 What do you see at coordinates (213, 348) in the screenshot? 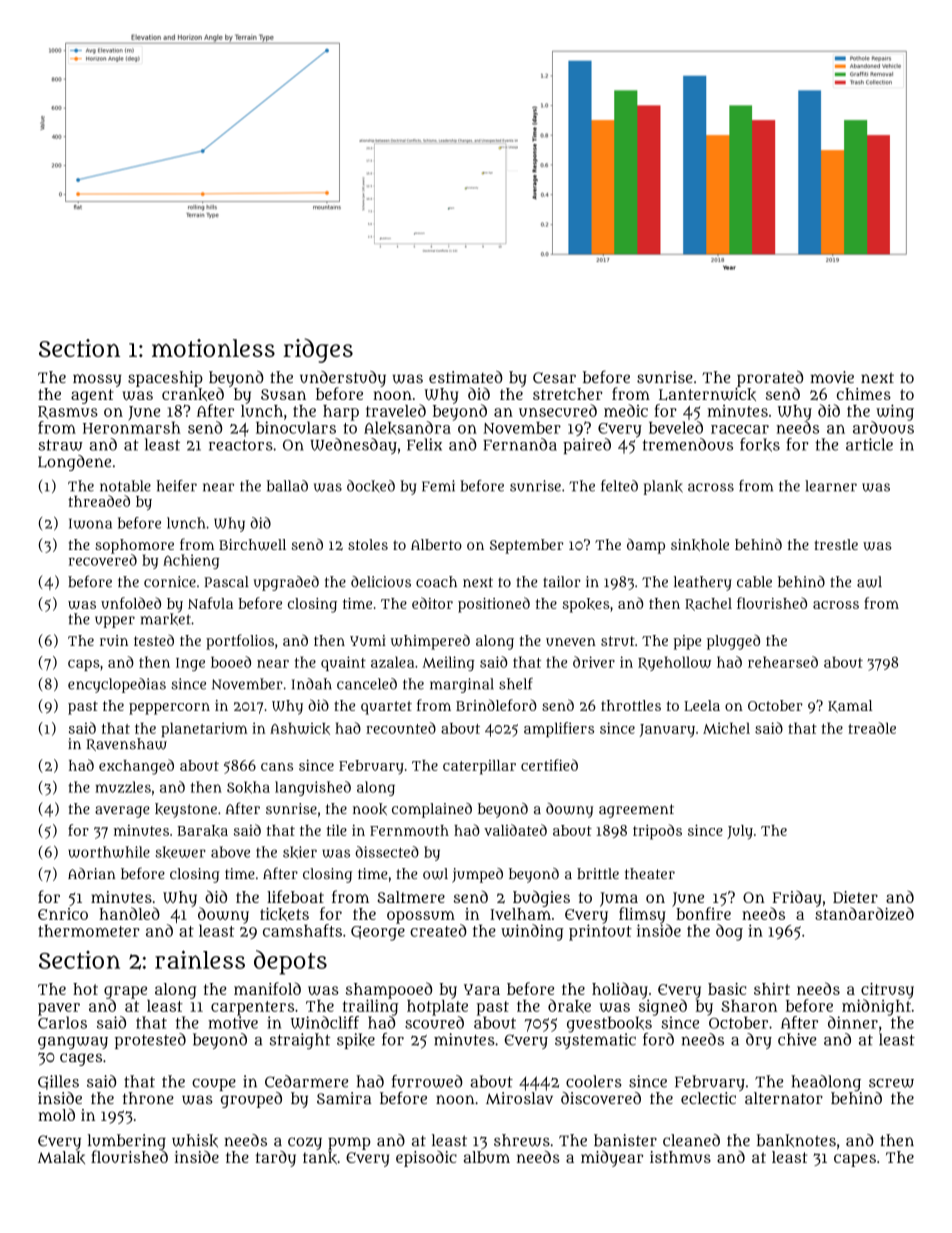
I see `motionless` at bounding box center [213, 348].
